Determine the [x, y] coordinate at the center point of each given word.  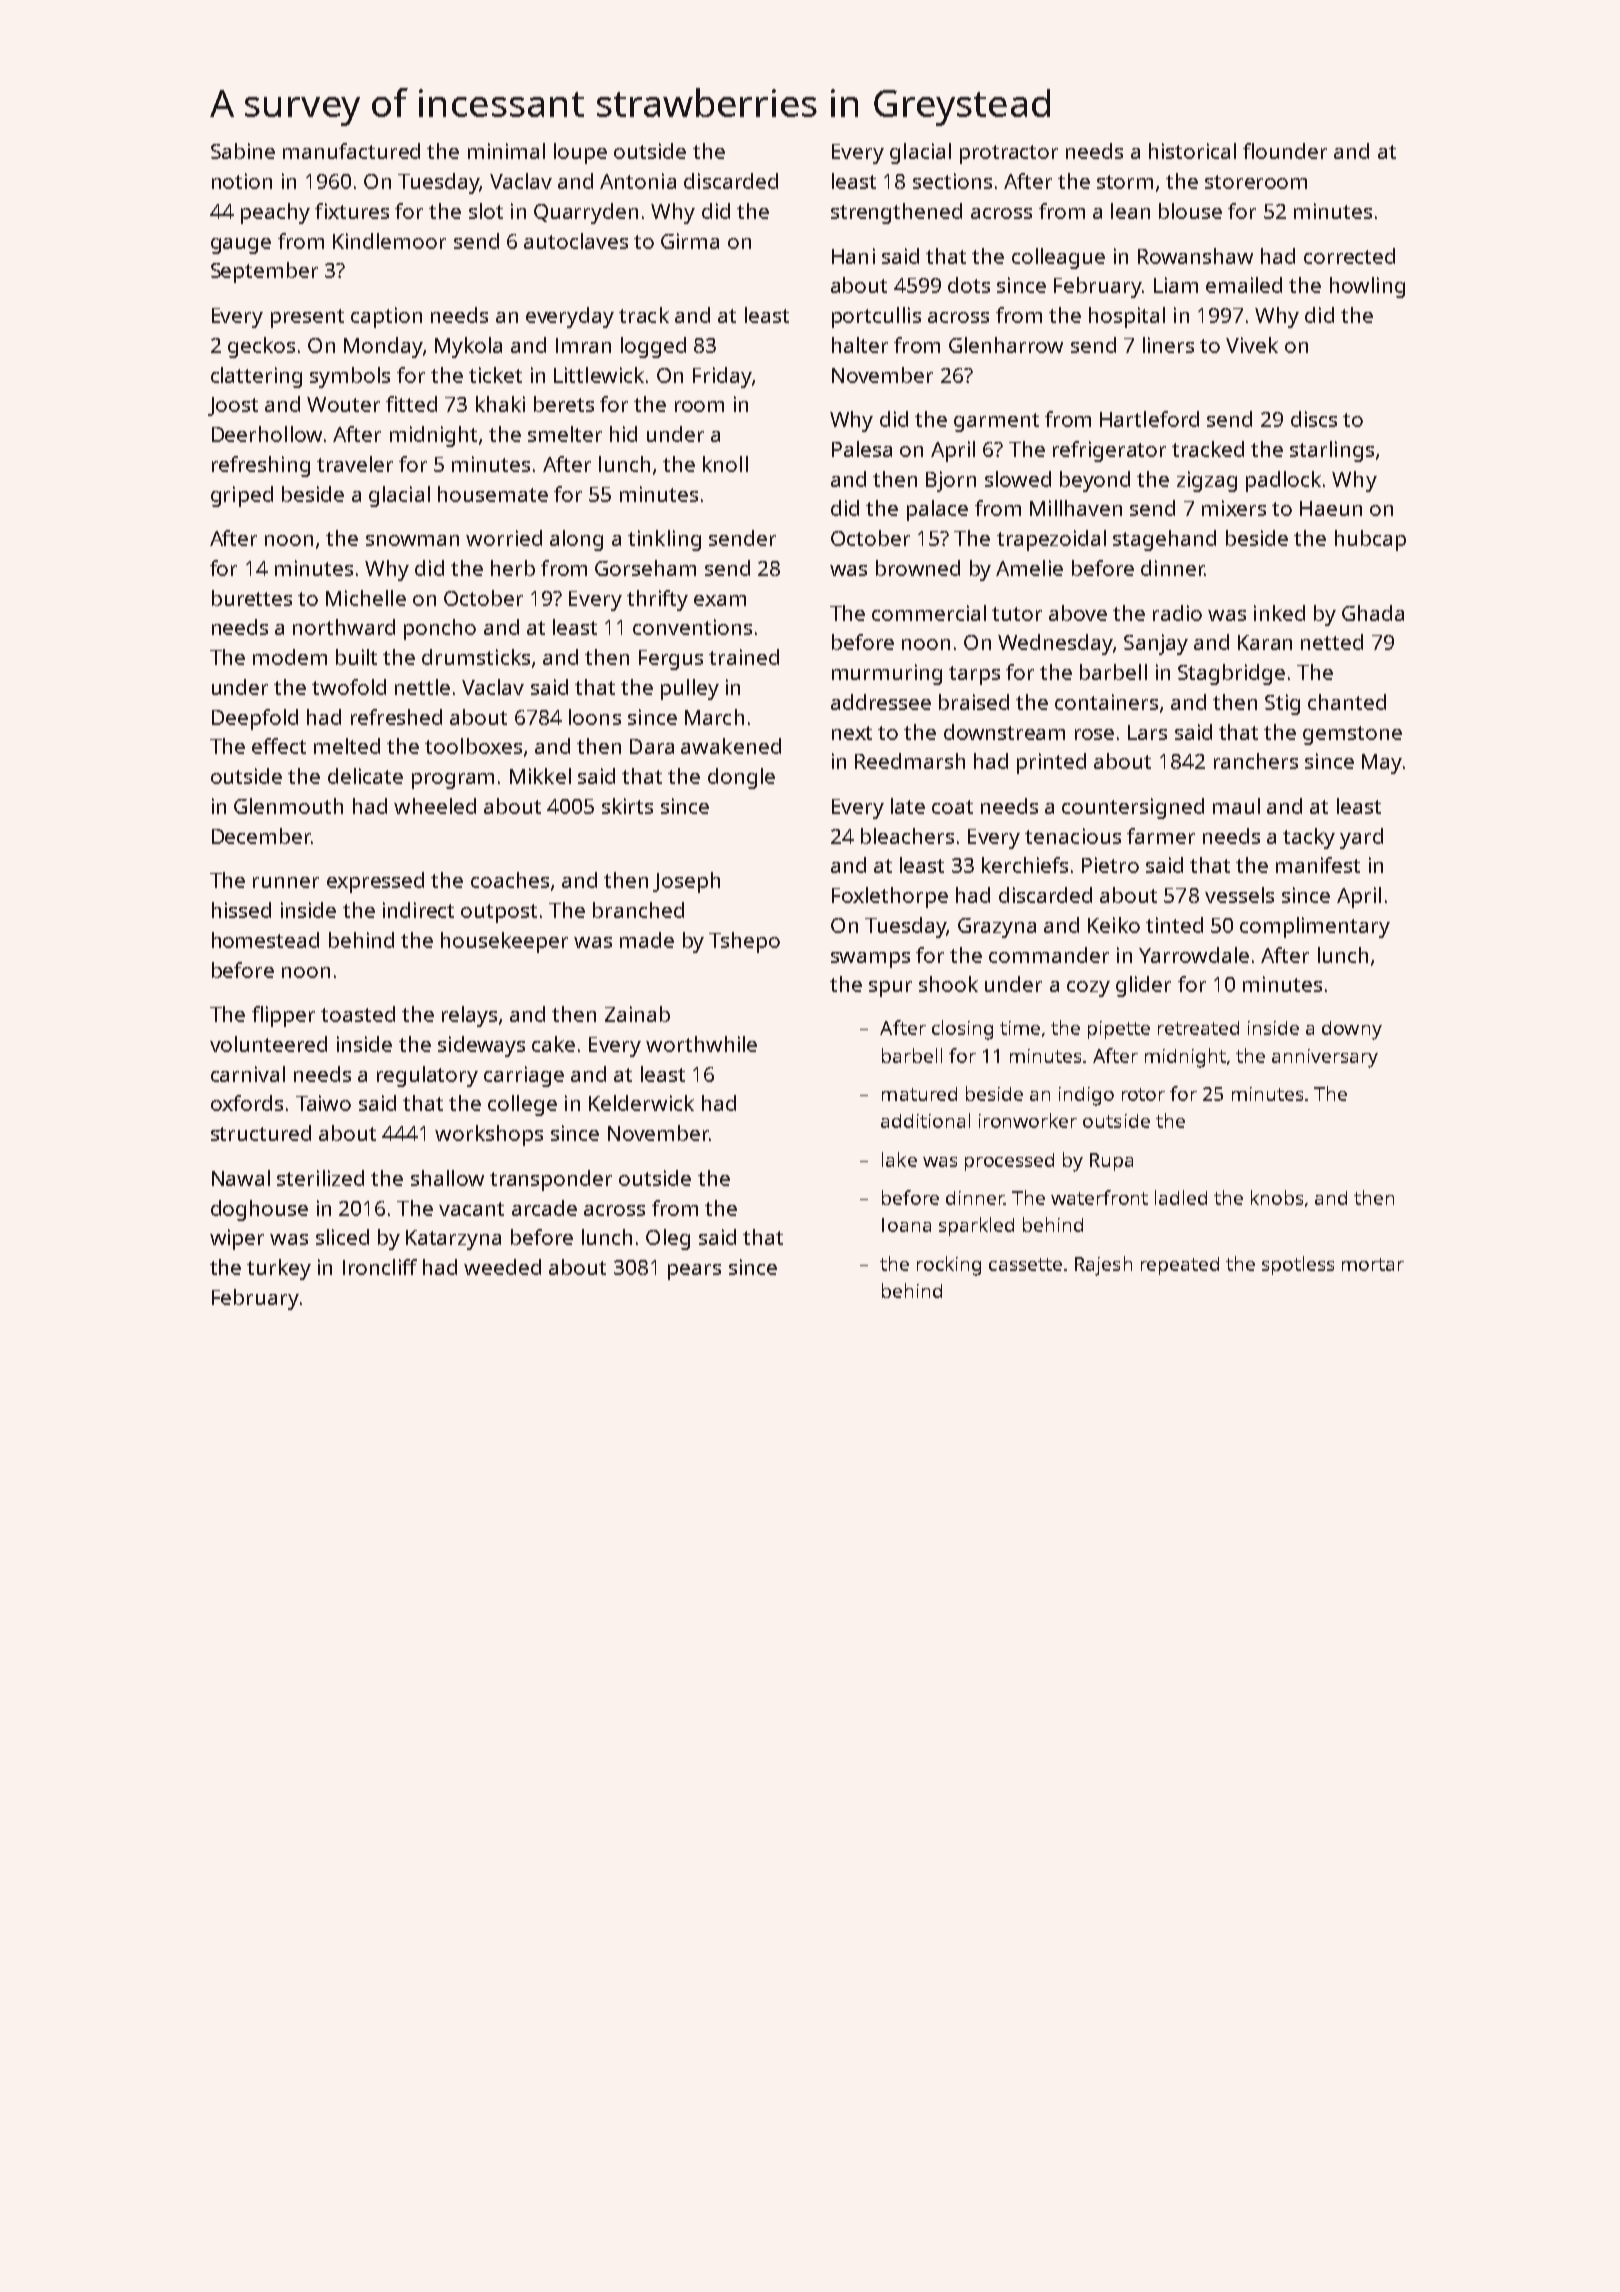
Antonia [638, 181]
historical [1192, 151]
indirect [418, 910]
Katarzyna [453, 1240]
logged [653, 347]
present [307, 318]
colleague [1058, 258]
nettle [422, 687]
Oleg [668, 1239]
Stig [1282, 704]
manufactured [351, 151]
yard [1361, 838]
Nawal [241, 1178]
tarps [974, 675]
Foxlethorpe [890, 897]
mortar [1373, 1264]
